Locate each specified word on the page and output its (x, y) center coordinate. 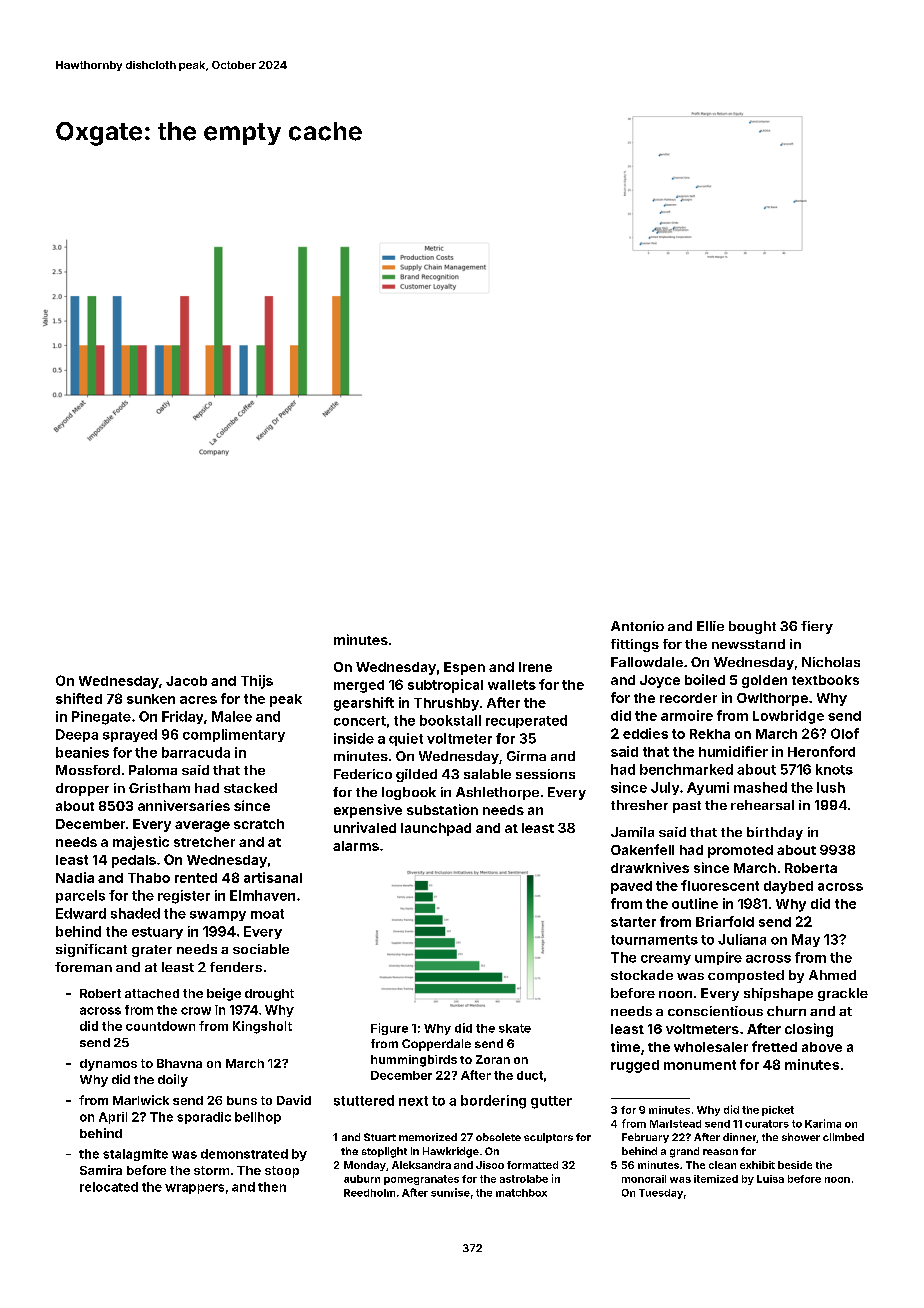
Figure (389, 1029)
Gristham (159, 788)
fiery (817, 627)
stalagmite (135, 1155)
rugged (635, 1066)
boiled (705, 679)
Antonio (637, 626)
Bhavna (179, 1063)
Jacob (186, 681)
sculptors (548, 1138)
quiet (406, 739)
